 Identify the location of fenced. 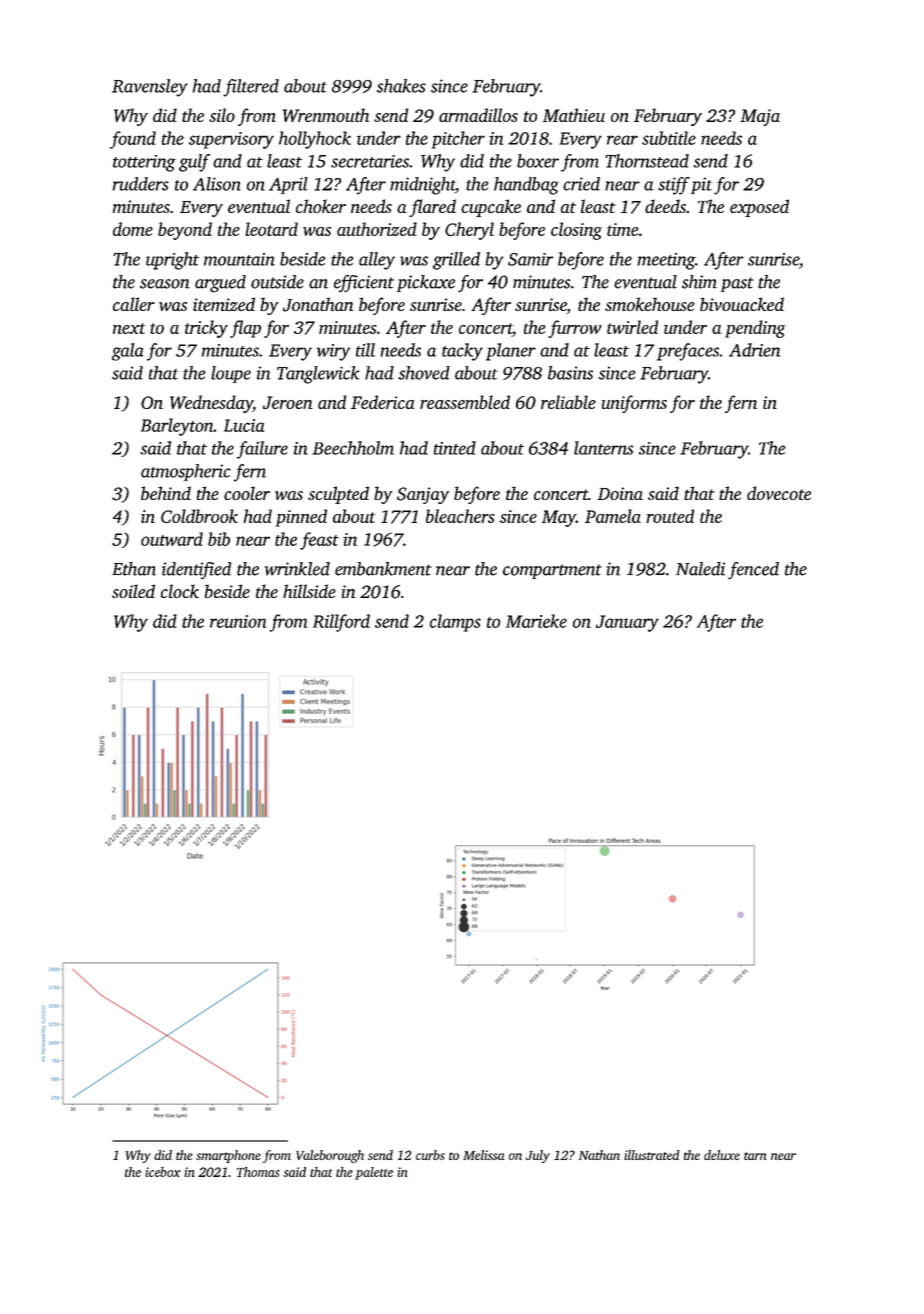
(753, 571).
